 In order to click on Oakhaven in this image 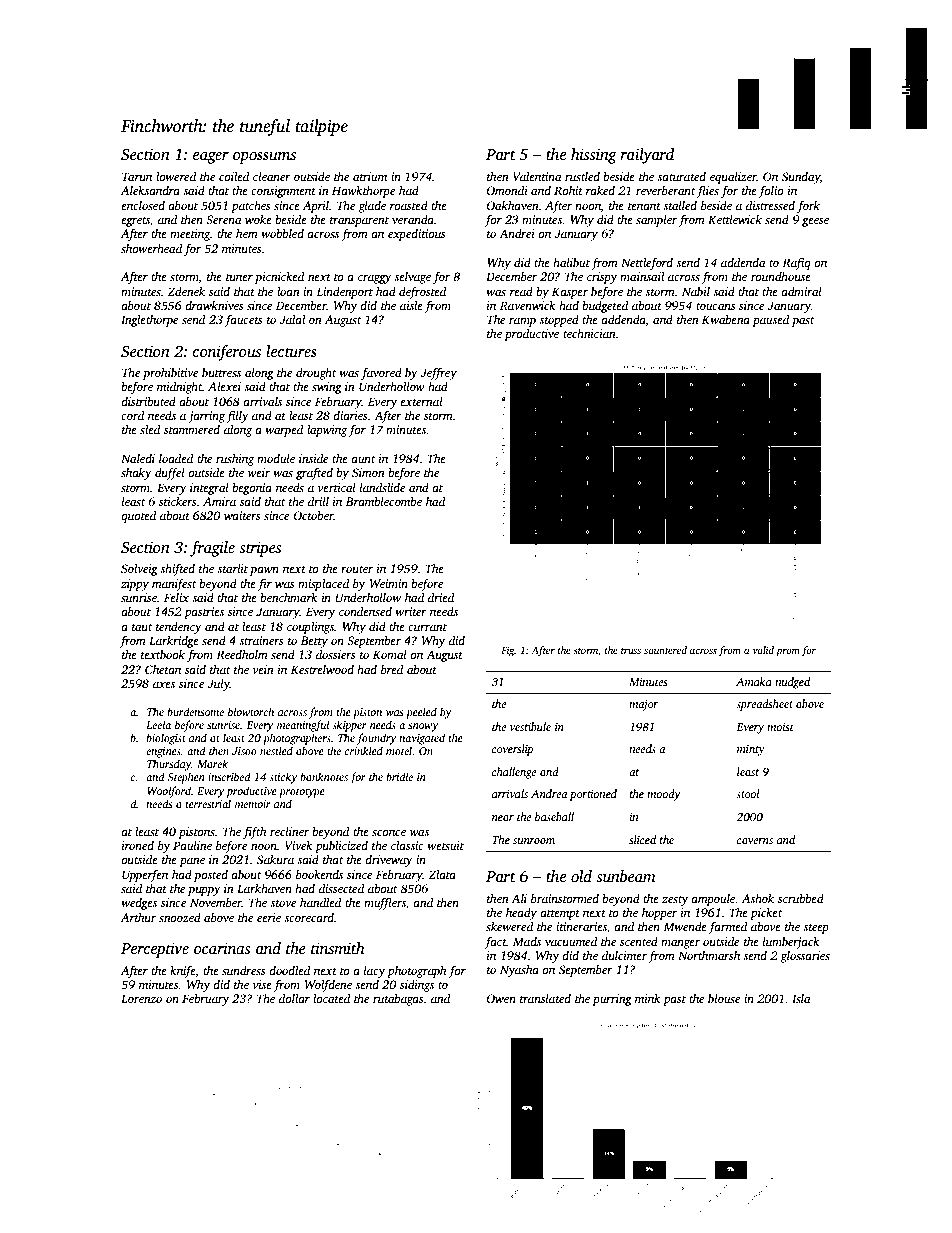, I will do `click(513, 205)`.
